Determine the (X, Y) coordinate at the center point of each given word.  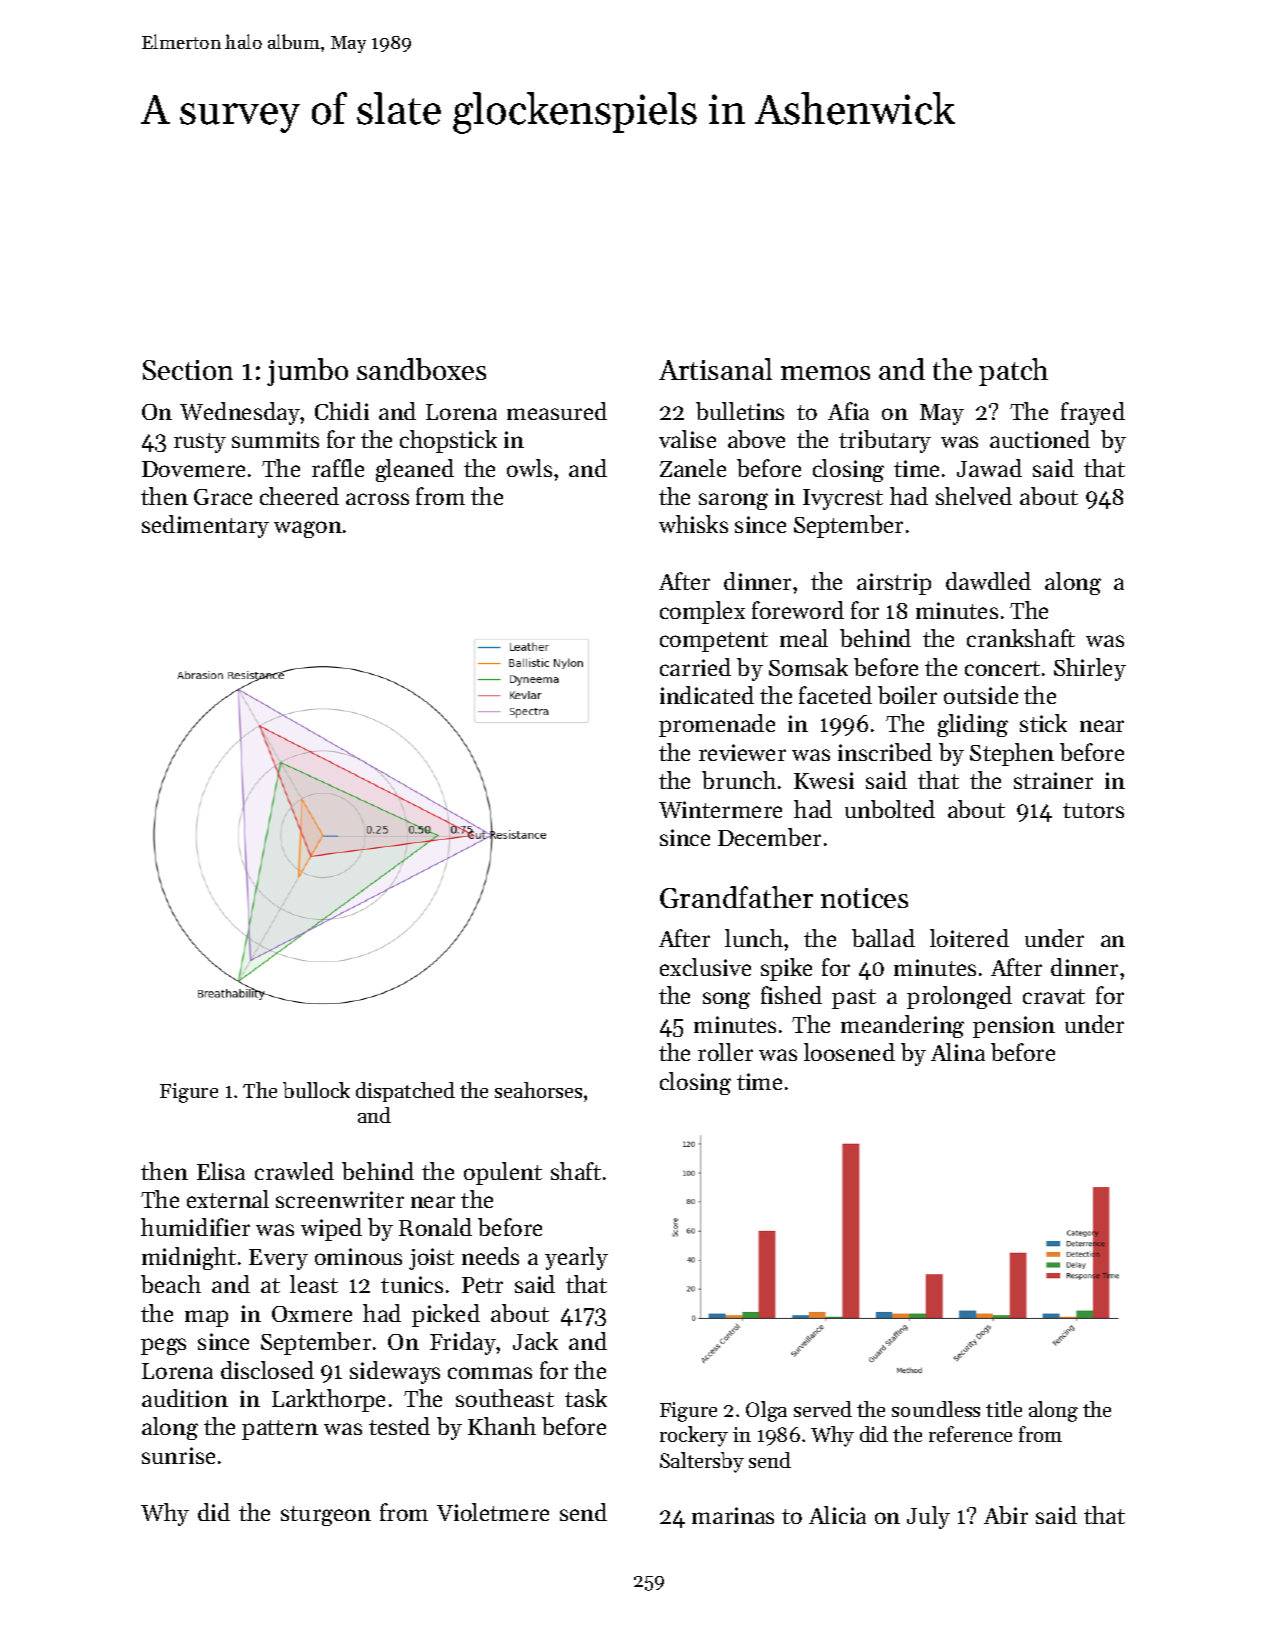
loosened (849, 1052)
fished (791, 995)
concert (1002, 668)
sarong (733, 501)
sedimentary (205, 526)
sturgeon (326, 1516)
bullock (316, 1090)
